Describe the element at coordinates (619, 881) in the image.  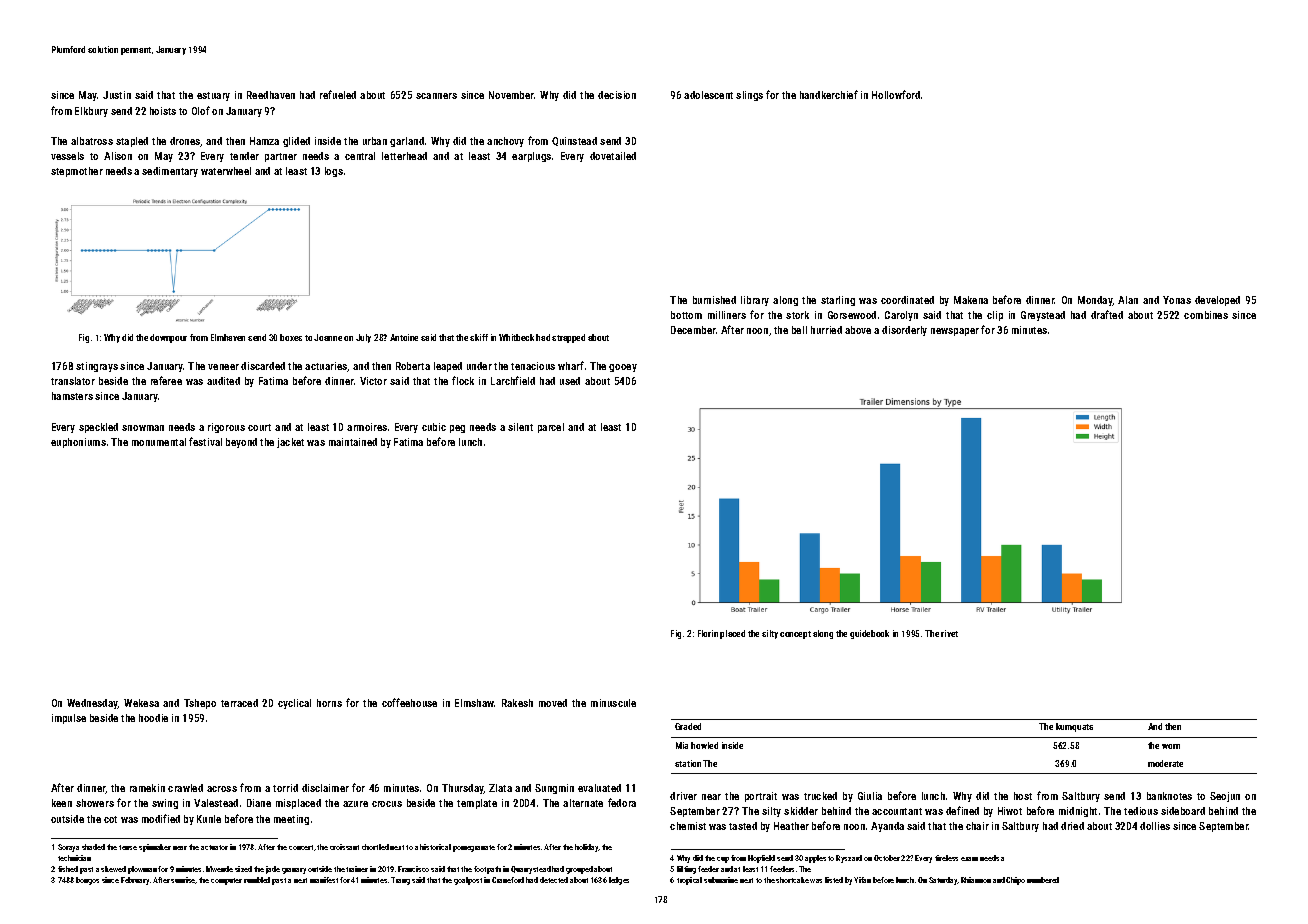
I see `ledges` at that location.
